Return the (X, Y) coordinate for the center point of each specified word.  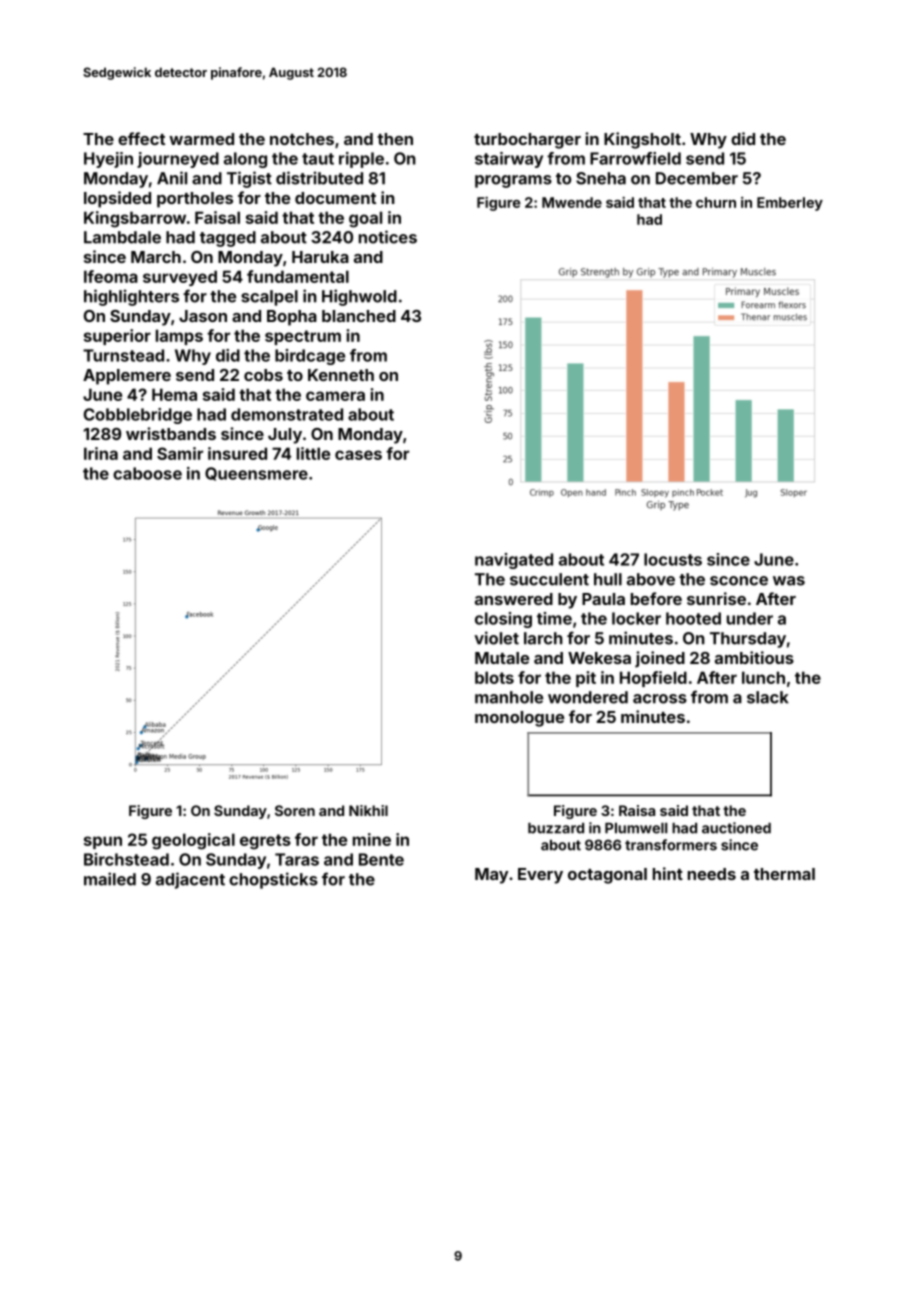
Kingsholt (642, 140)
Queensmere (256, 474)
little (313, 453)
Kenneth (341, 375)
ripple (361, 160)
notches (302, 139)
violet (496, 638)
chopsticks (273, 880)
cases (358, 455)
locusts (673, 559)
